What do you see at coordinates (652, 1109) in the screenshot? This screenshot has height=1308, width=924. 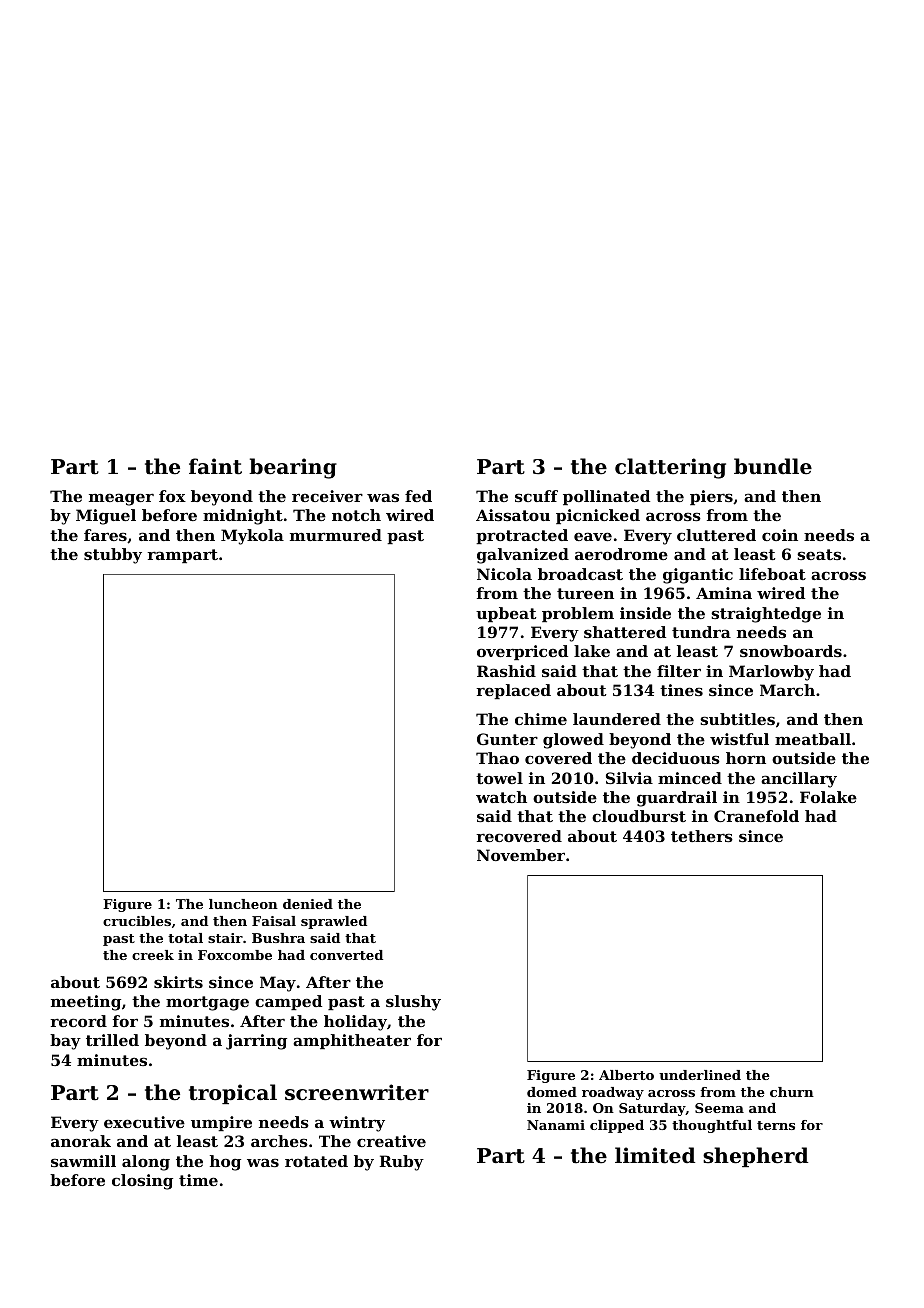 I see `Saturday` at bounding box center [652, 1109].
